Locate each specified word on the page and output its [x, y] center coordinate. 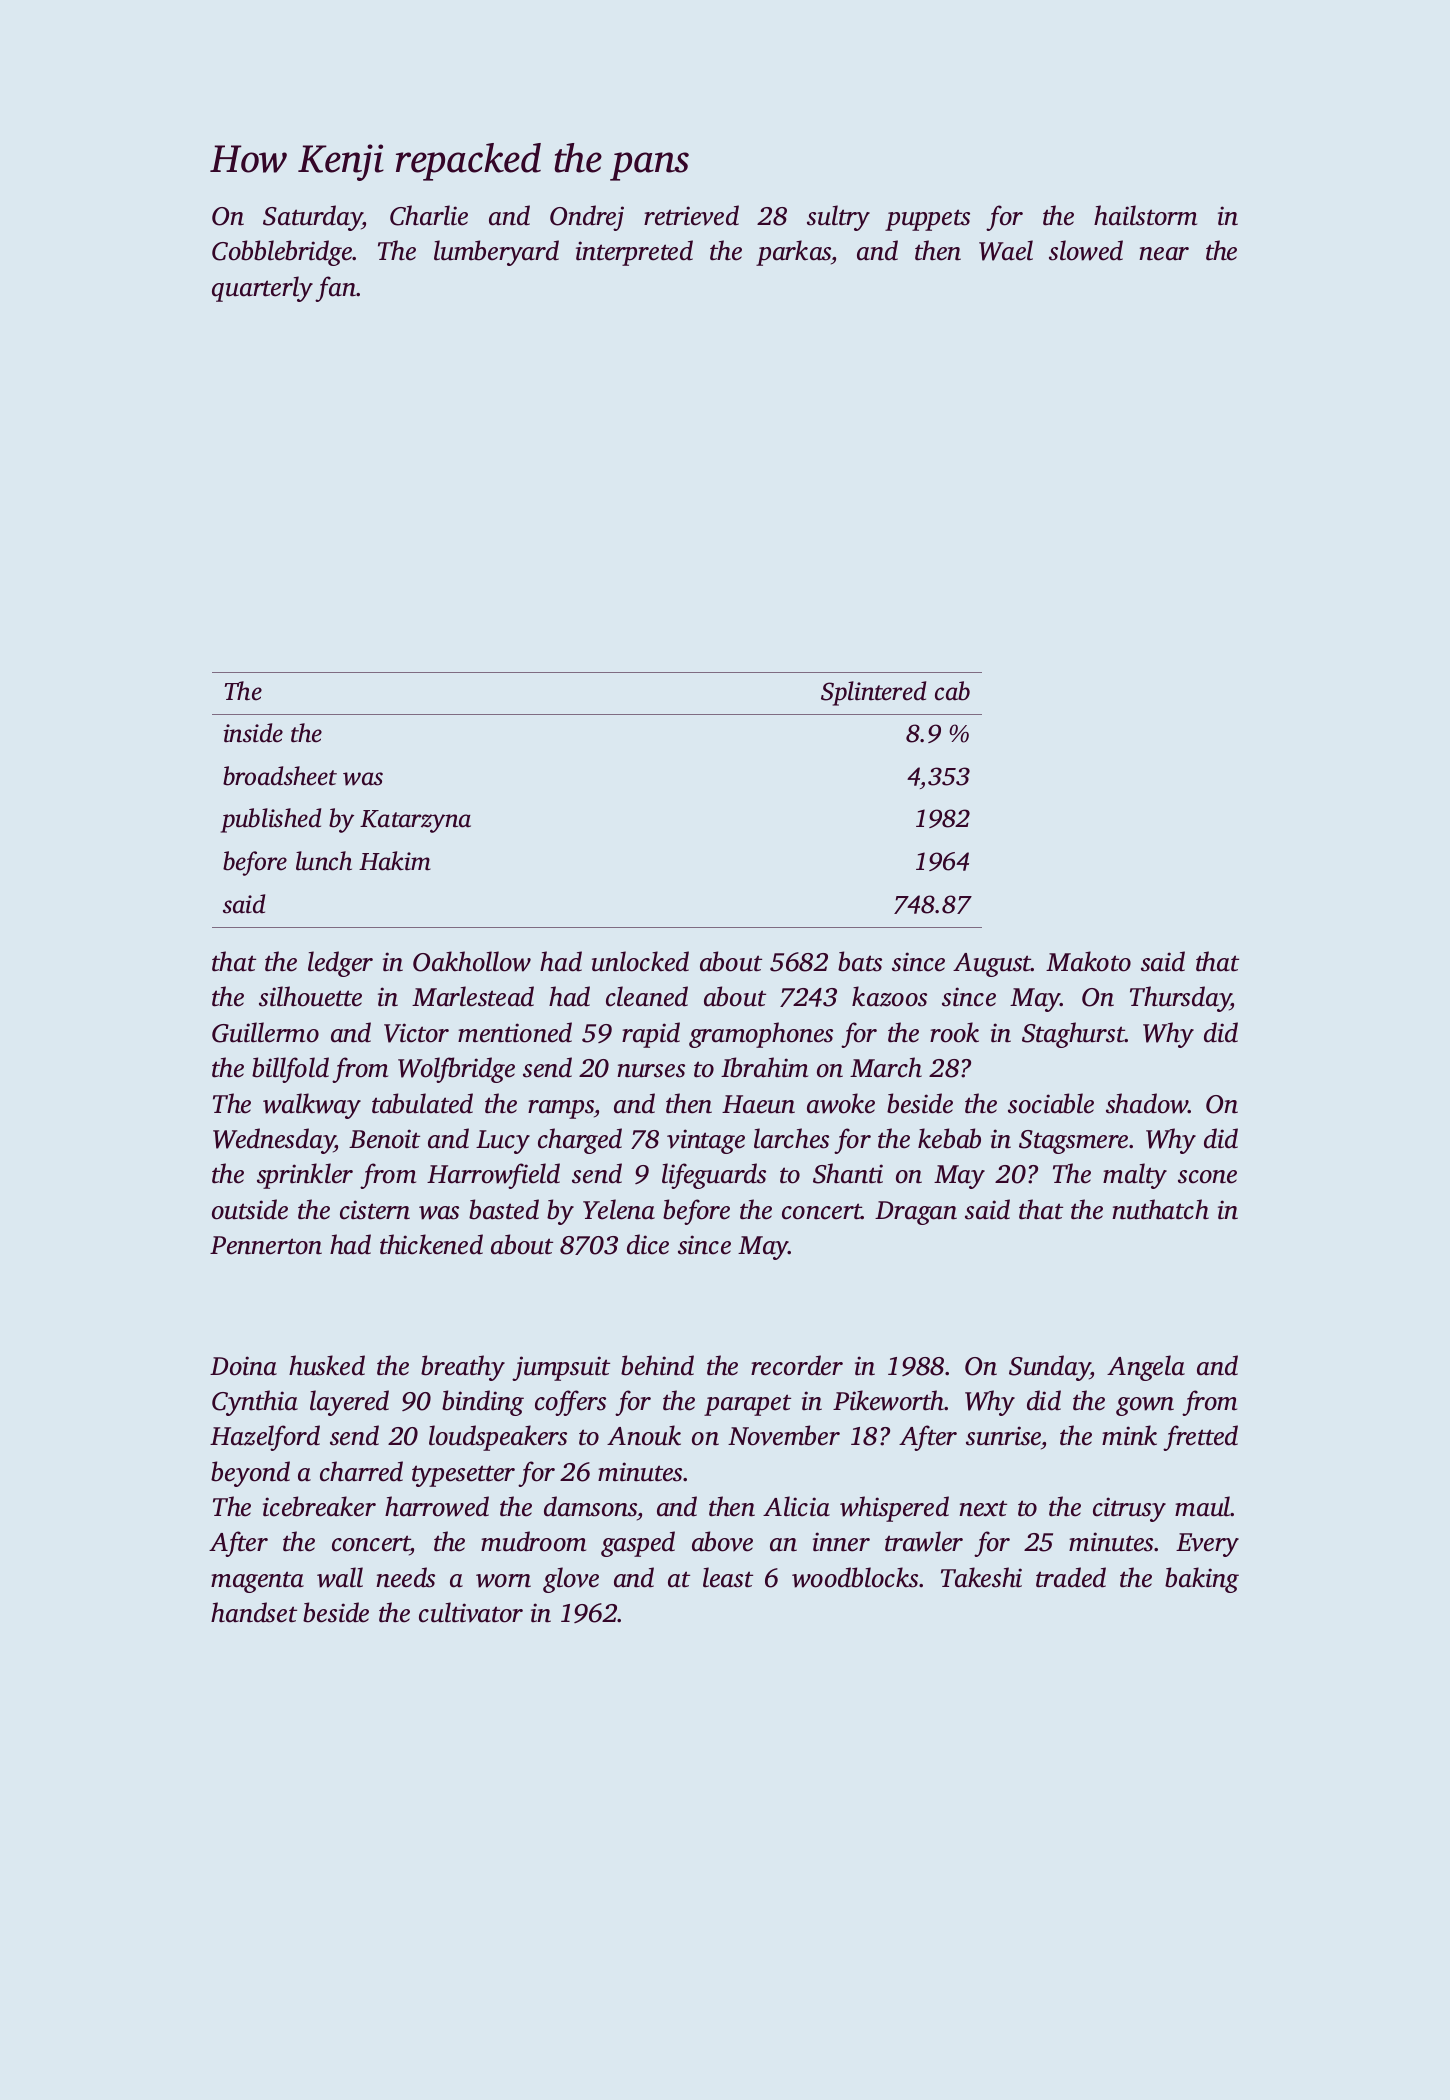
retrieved [691, 215]
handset [254, 1612]
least [728, 1577]
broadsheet [280, 776]
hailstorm [1145, 215]
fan [335, 289]
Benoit [384, 1139]
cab [952, 691]
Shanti [848, 1173]
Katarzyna [415, 821]
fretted [1200, 1438]
